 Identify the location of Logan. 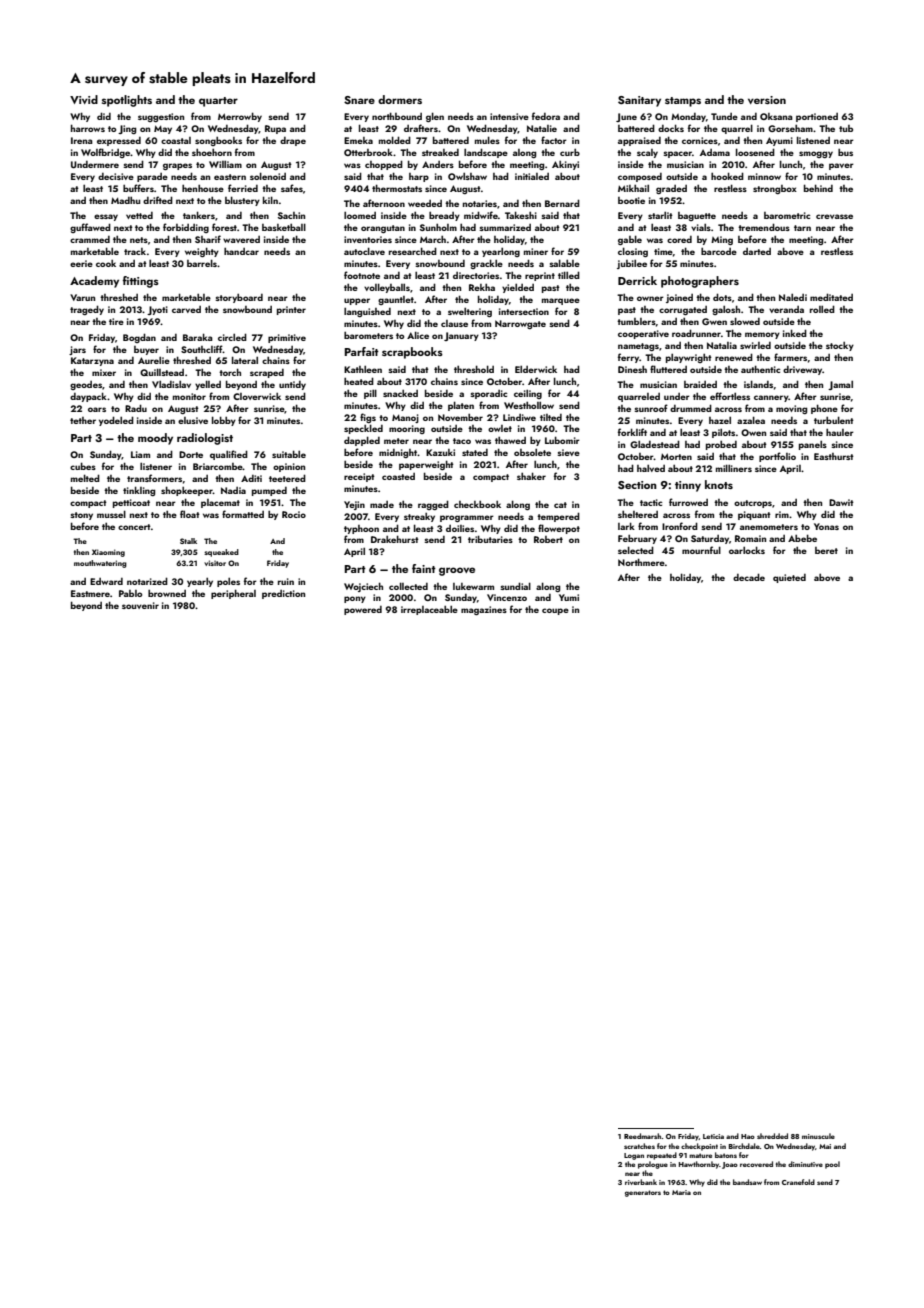
(634, 1156).
